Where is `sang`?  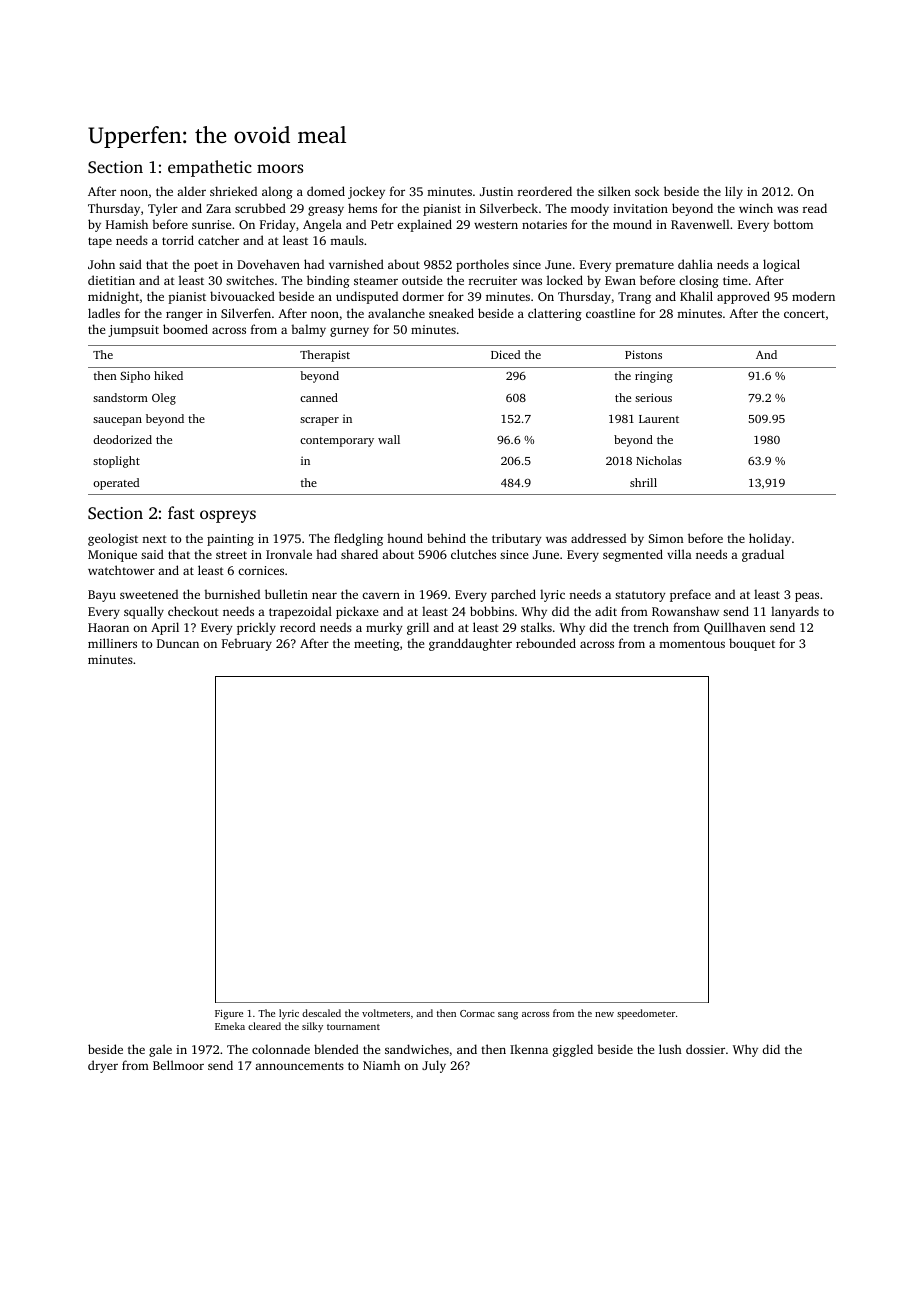 sang is located at coordinates (508, 1016).
